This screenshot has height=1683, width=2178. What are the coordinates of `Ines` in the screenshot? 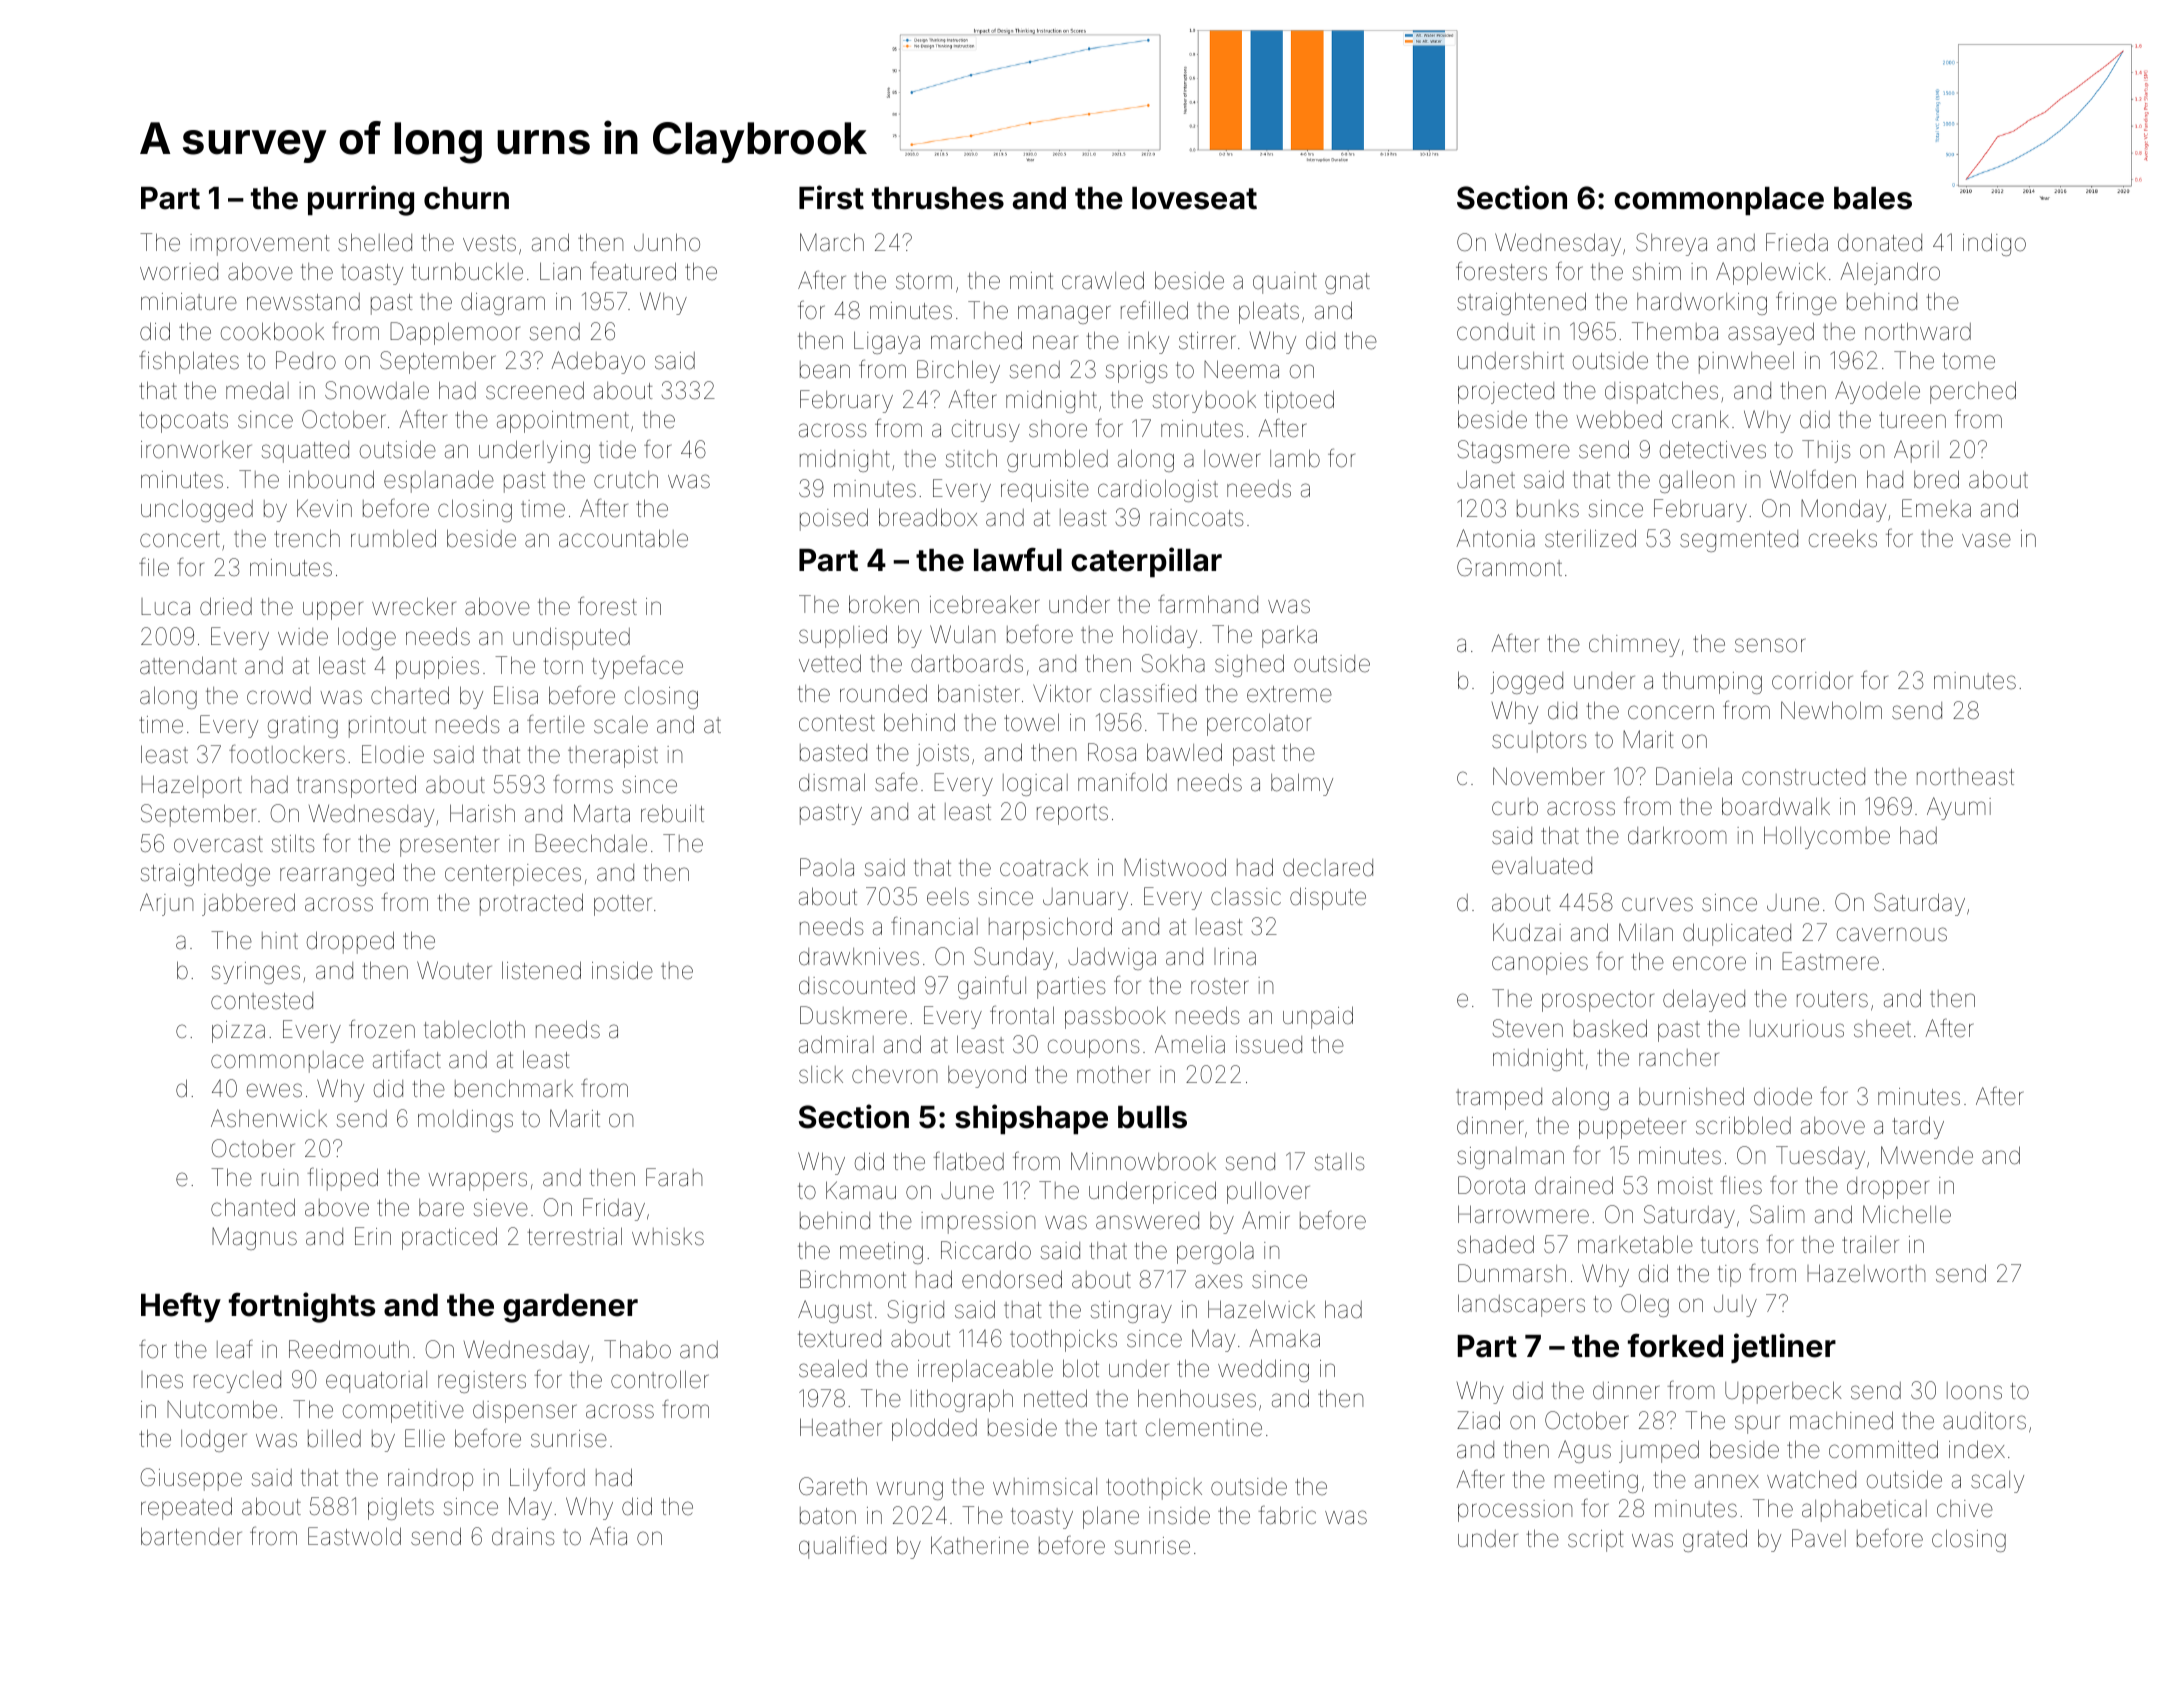 It's located at (162, 1380).
